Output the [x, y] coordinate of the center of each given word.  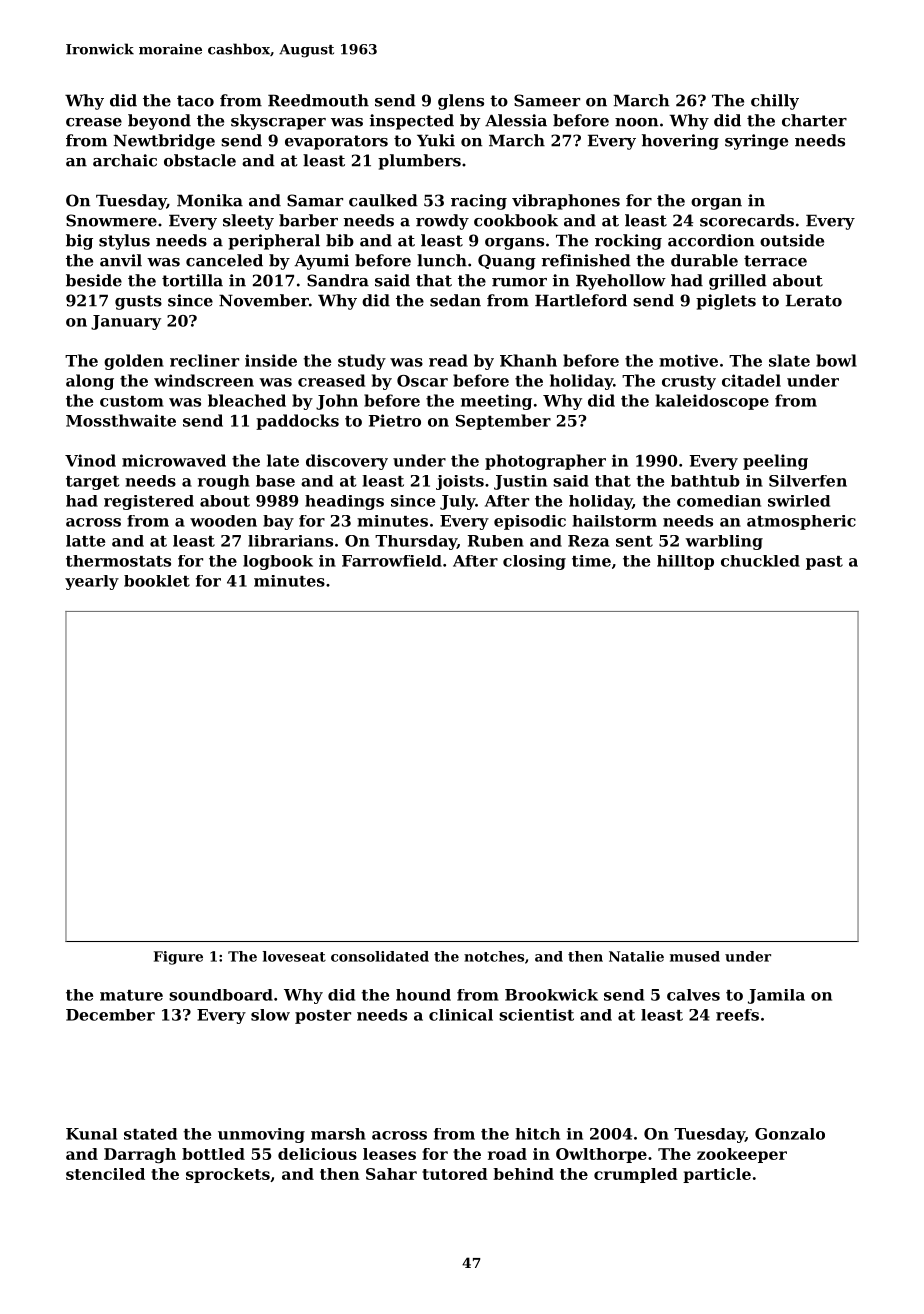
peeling [775, 462]
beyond [159, 122]
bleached [247, 400]
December [110, 1015]
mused [695, 956]
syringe [756, 142]
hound [423, 995]
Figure [178, 958]
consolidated [380, 956]
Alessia [516, 120]
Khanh [528, 360]
